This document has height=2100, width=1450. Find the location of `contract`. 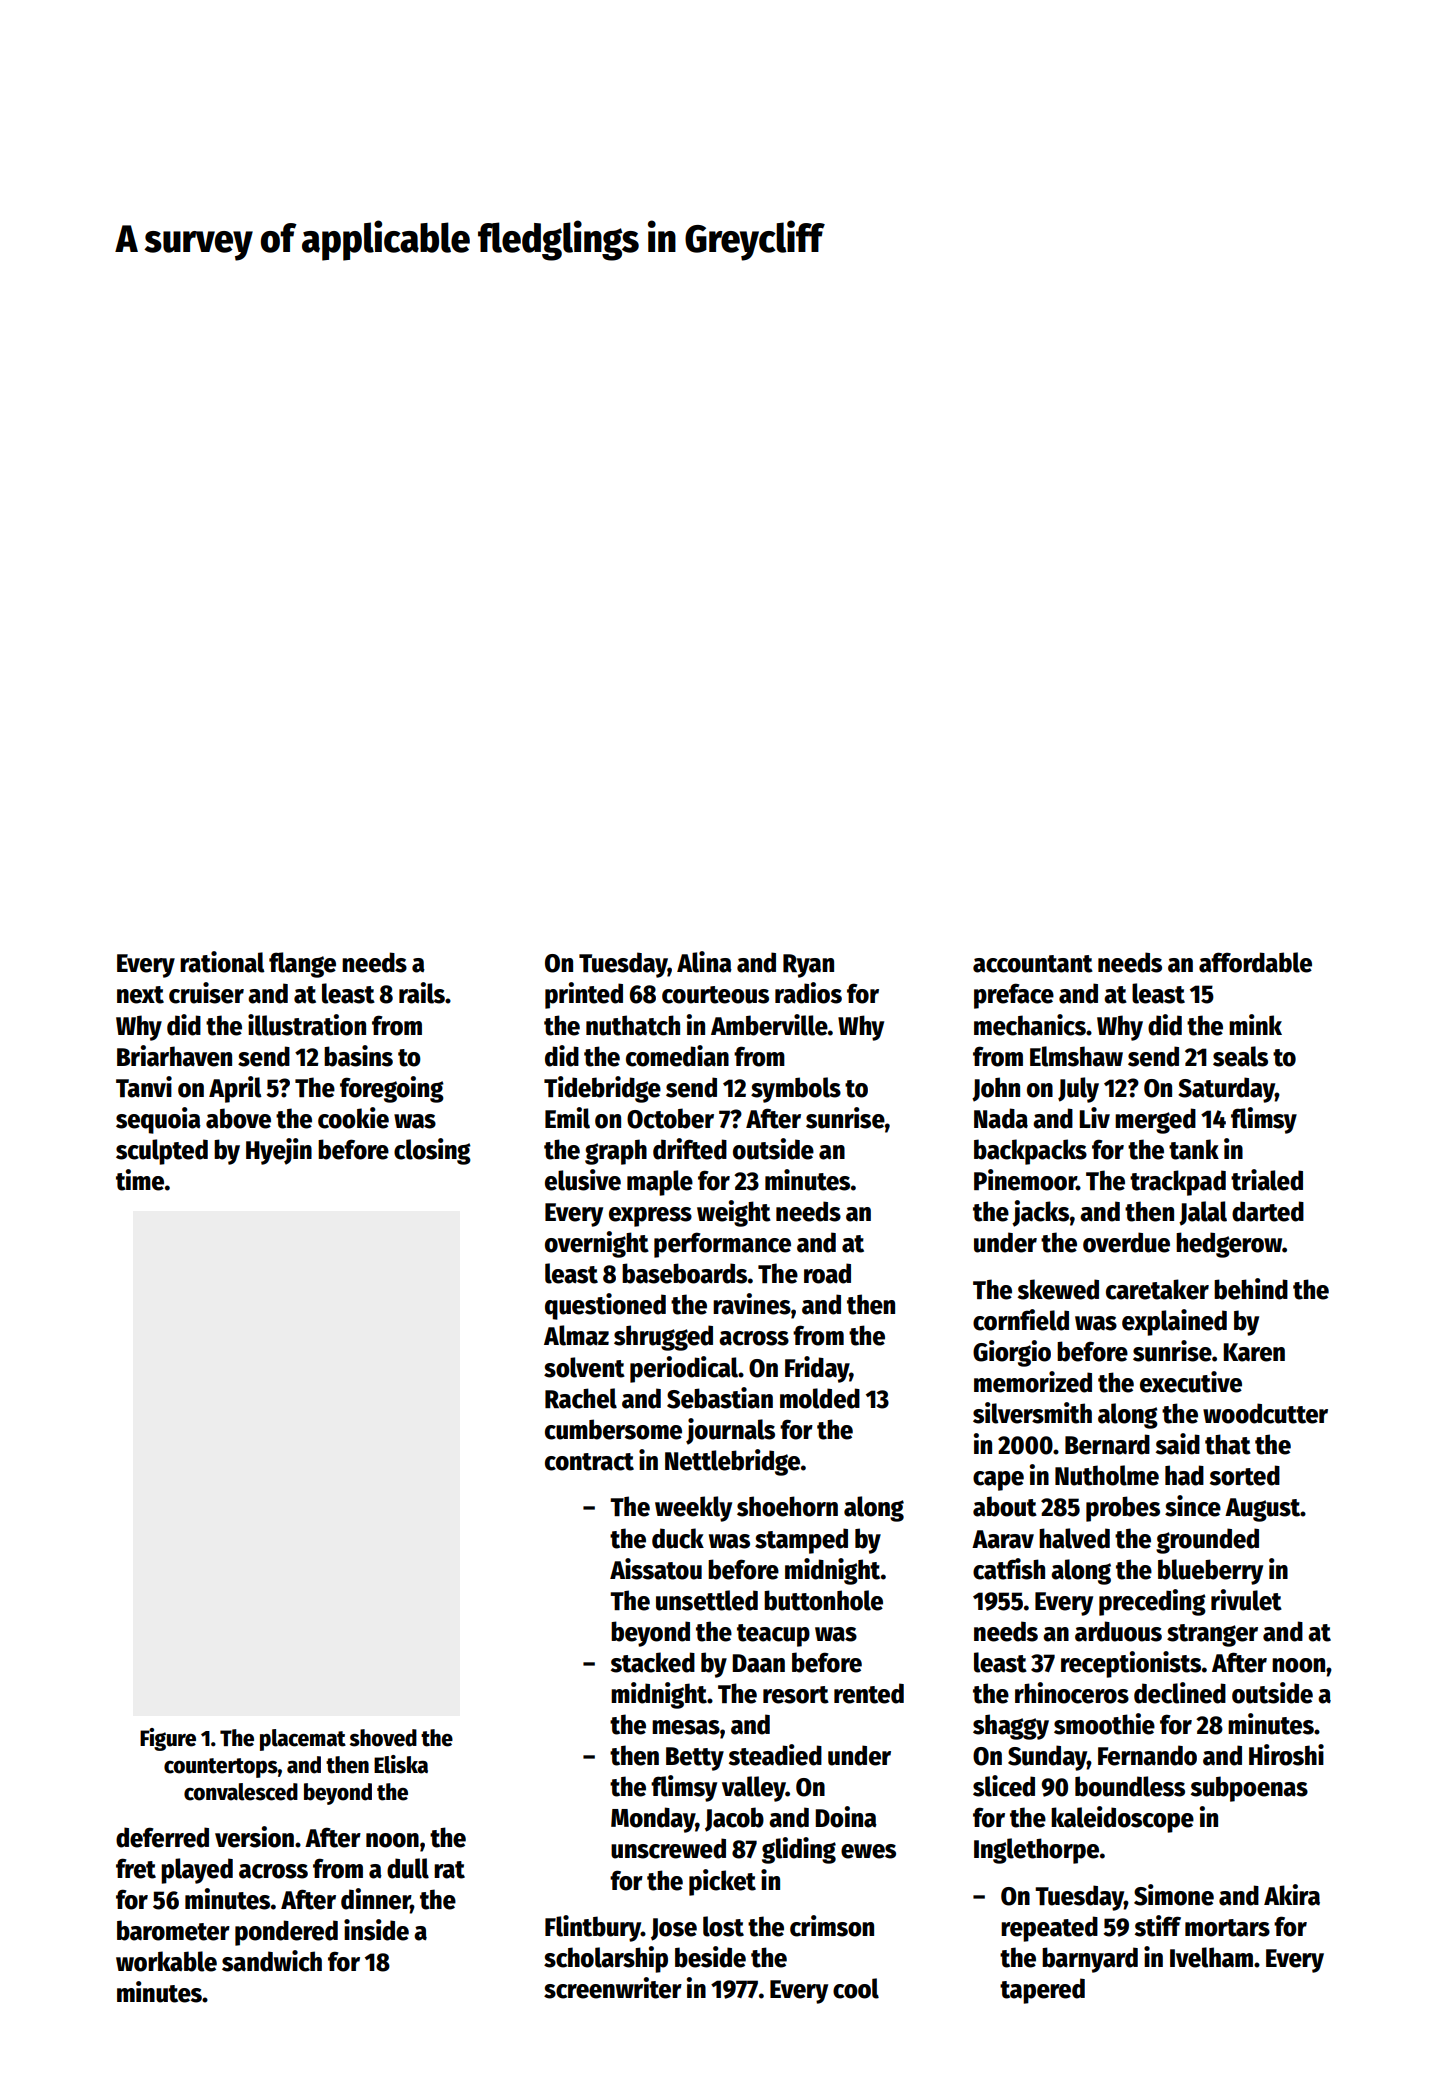

contract is located at coordinates (589, 1462).
